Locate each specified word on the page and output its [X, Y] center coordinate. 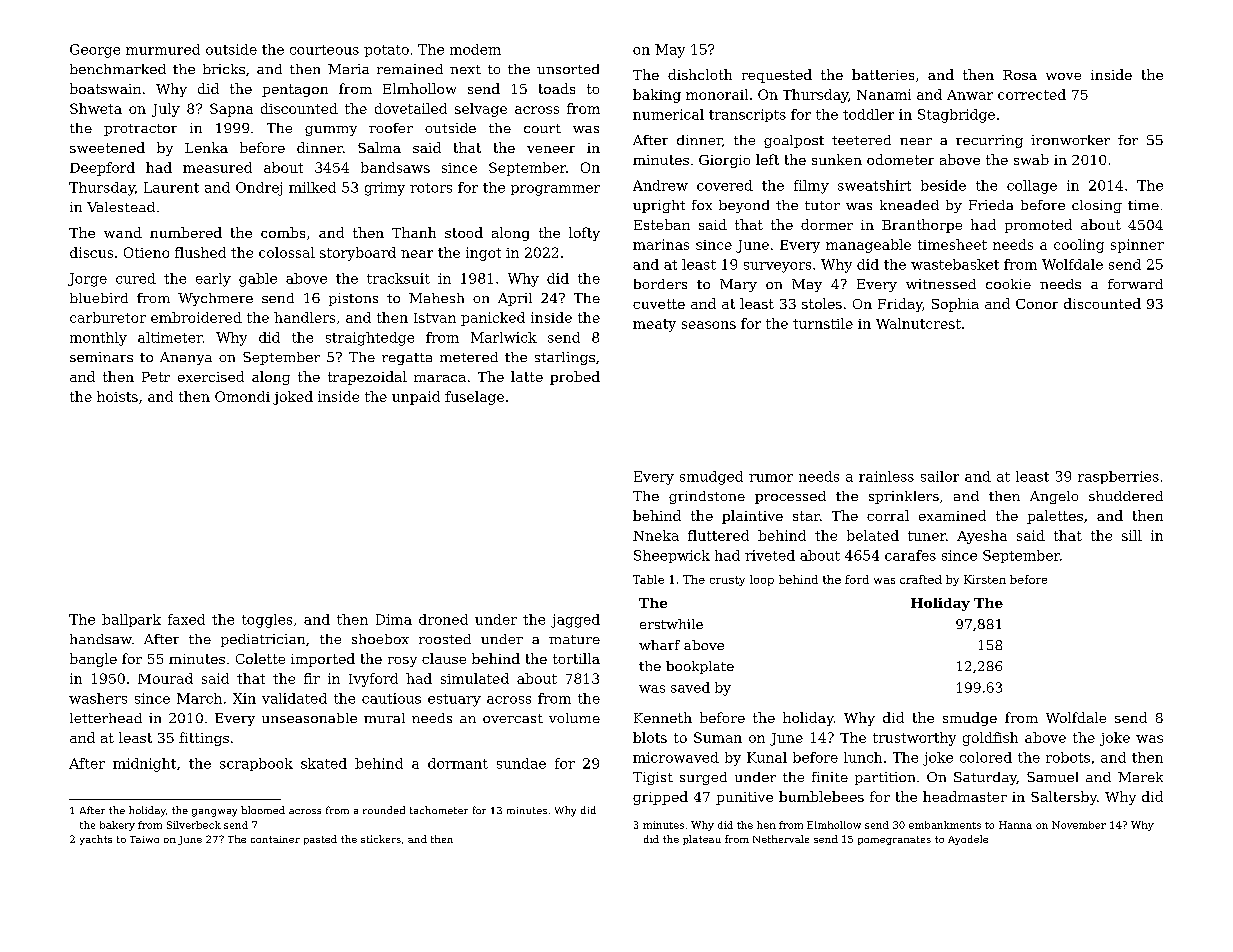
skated [324, 763]
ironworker [1070, 140]
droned [443, 619]
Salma [379, 147]
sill [1132, 535]
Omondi [242, 396]
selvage [481, 110]
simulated [475, 678]
